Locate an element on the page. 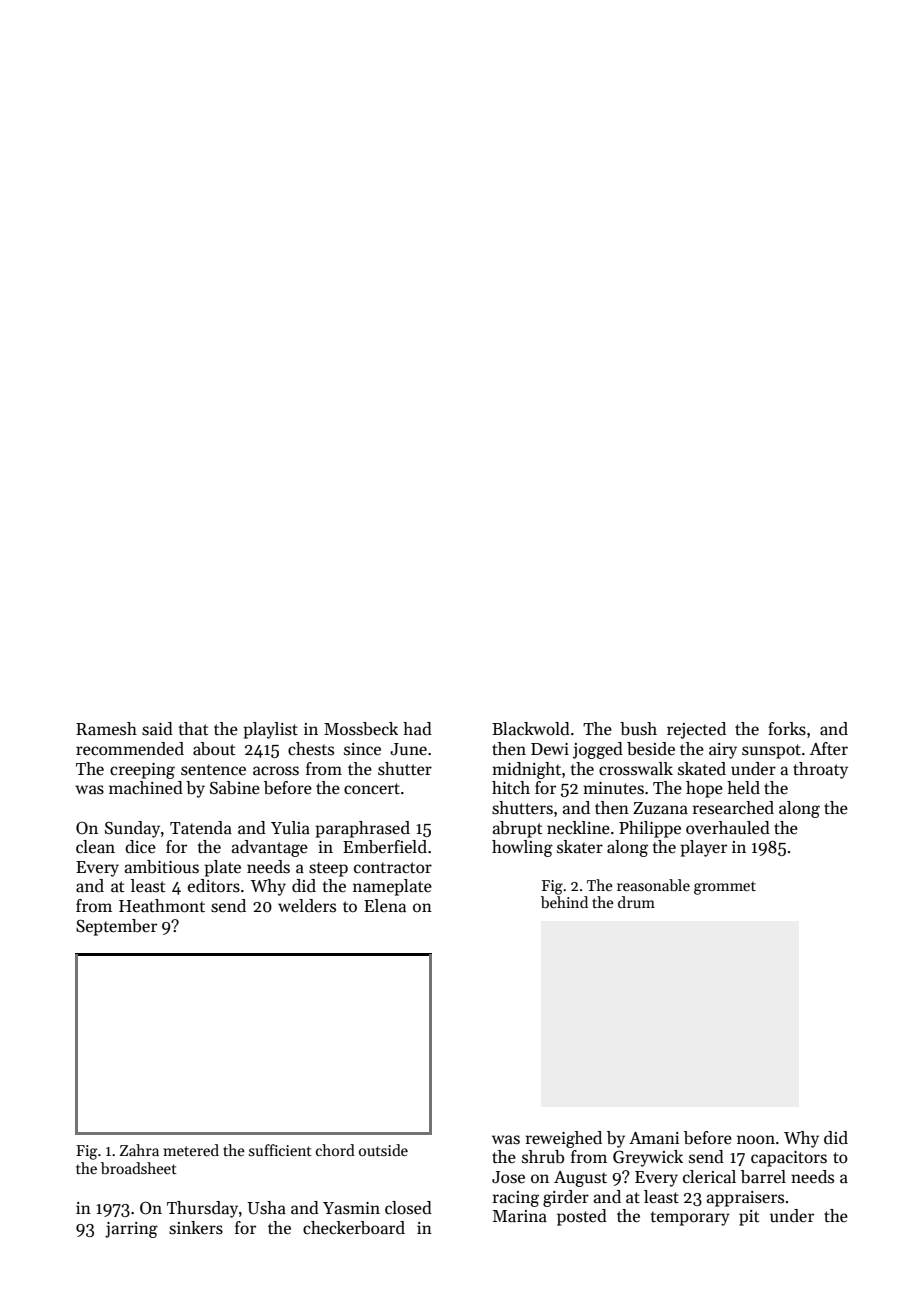 The width and height of the page is (924, 1311). September is located at coordinates (116, 927).
